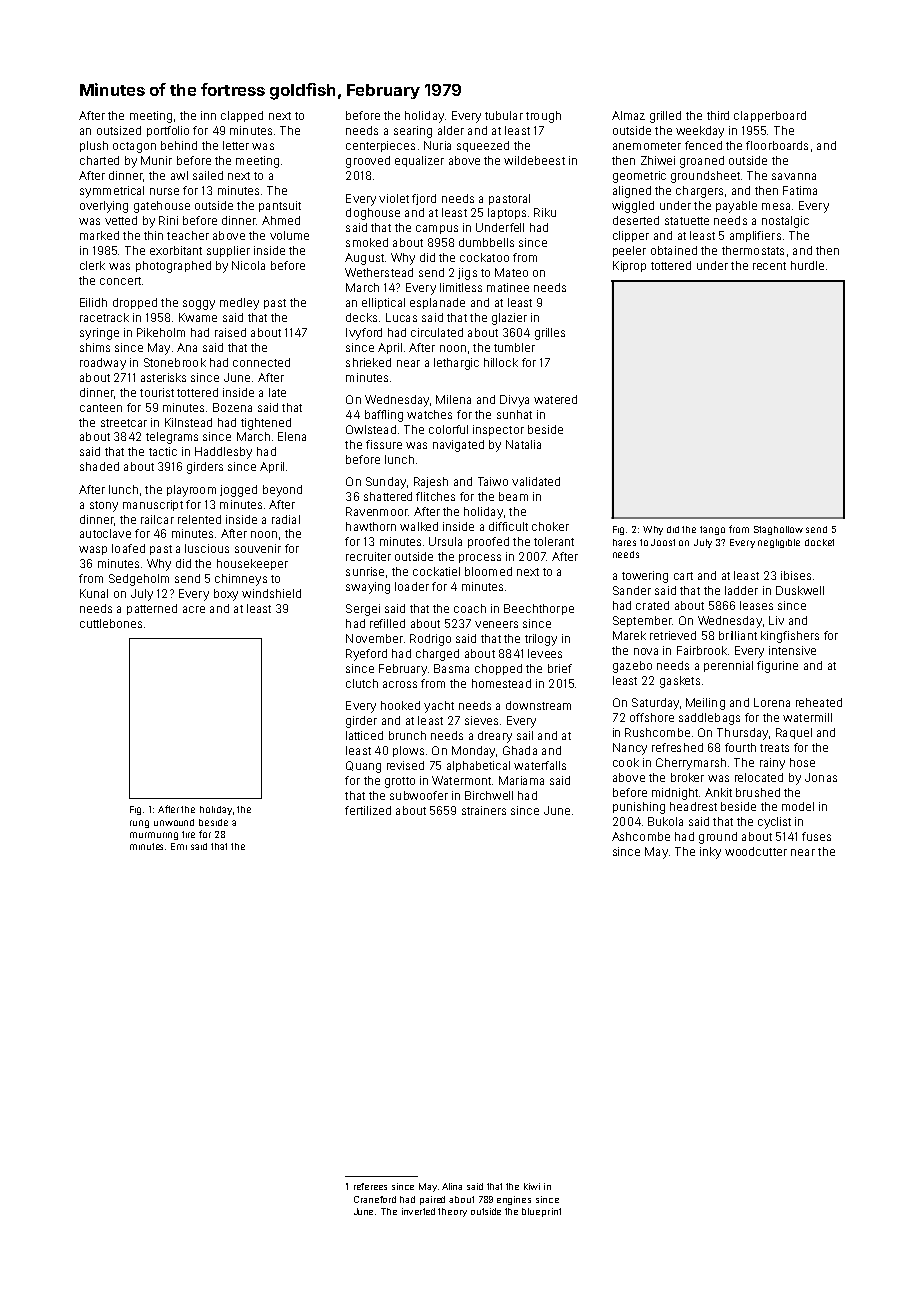  Describe the element at coordinates (680, 682) in the screenshot. I see `gaskets` at that location.
